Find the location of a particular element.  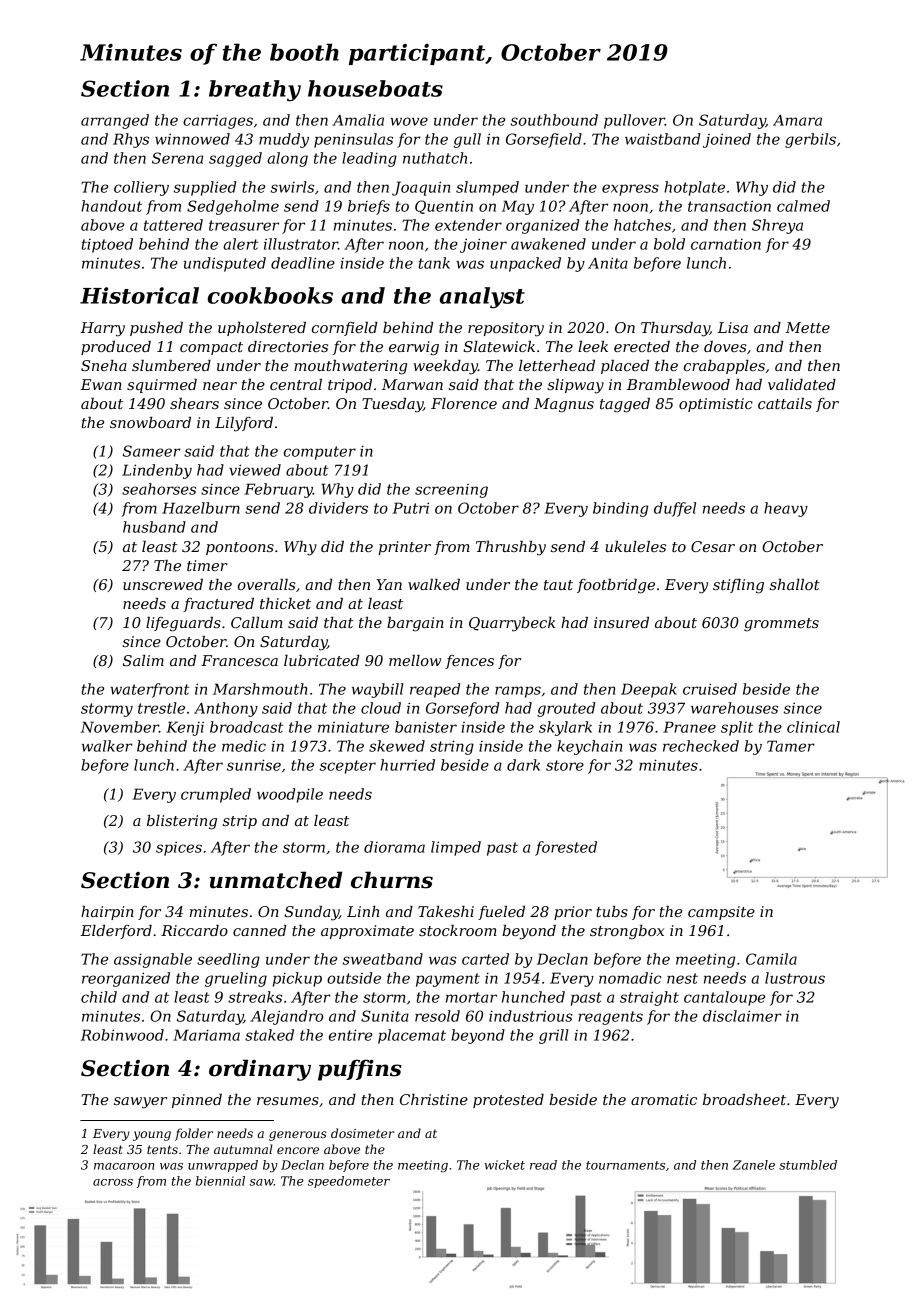

Tamer is located at coordinates (791, 746).
